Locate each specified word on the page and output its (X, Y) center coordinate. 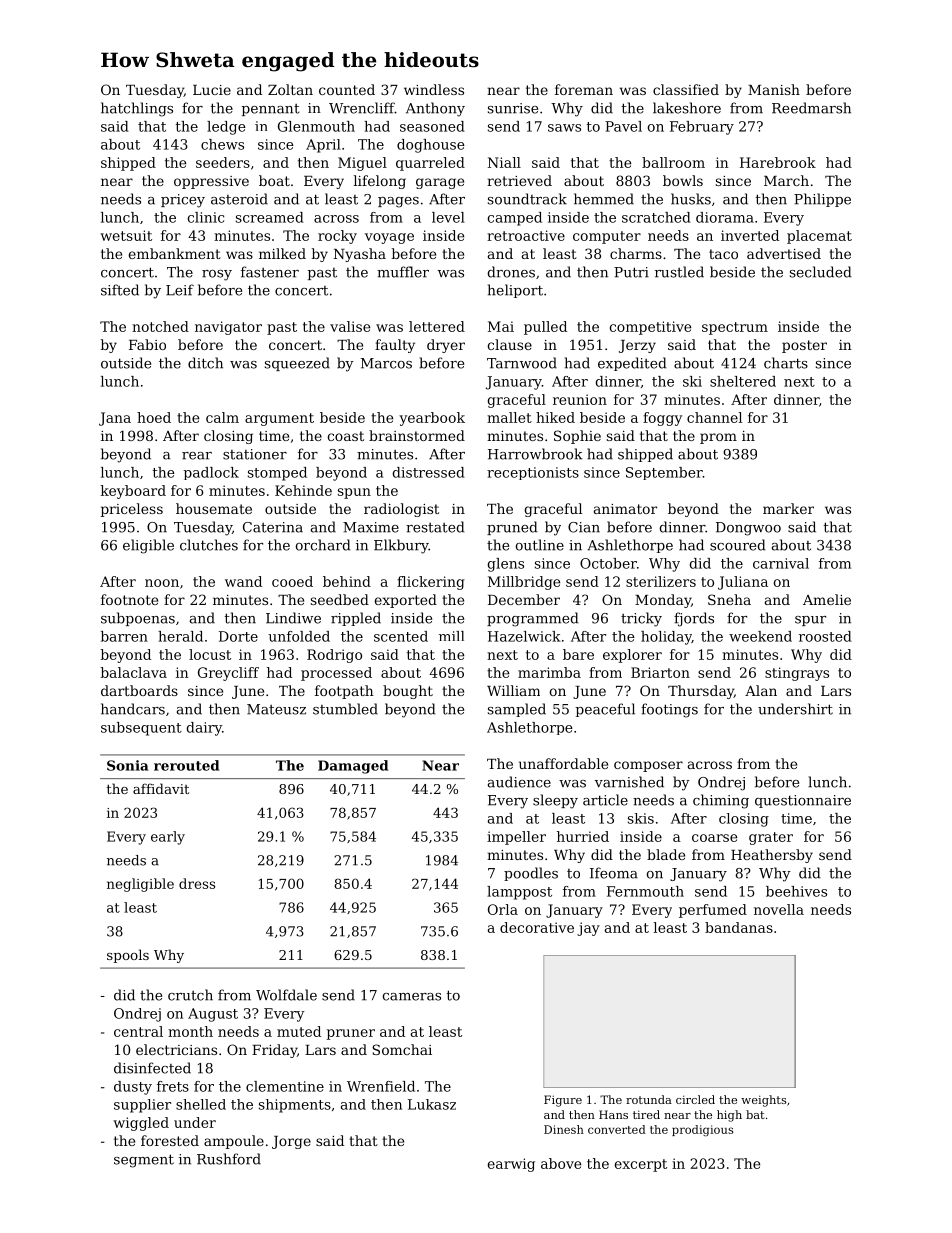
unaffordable (563, 763)
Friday (274, 1051)
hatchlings (137, 109)
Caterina (273, 527)
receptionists (533, 473)
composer (648, 766)
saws (564, 128)
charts (786, 363)
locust (210, 654)
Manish (774, 89)
